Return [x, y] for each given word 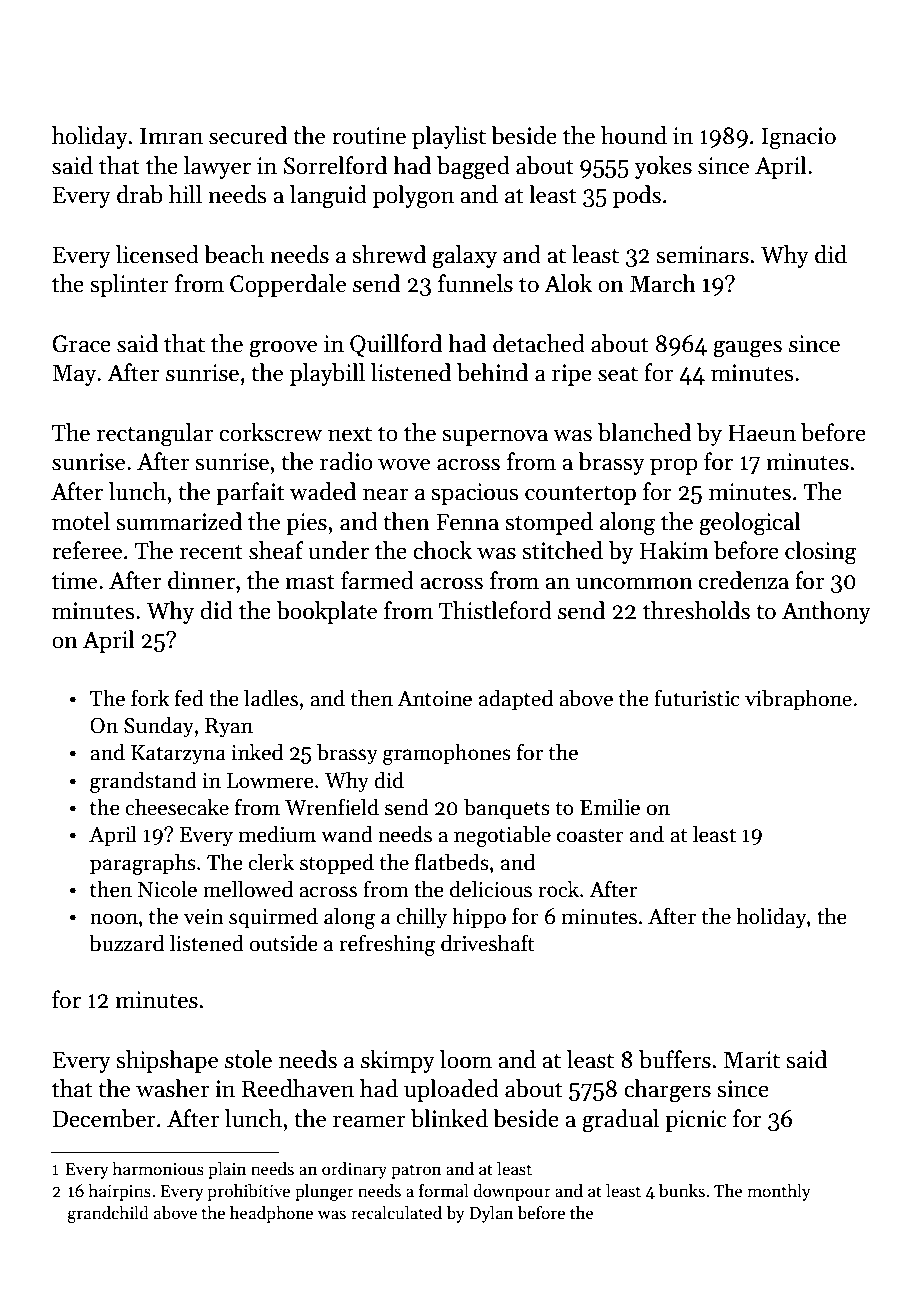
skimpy [398, 1061]
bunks [682, 1191]
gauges [747, 349]
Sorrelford [335, 165]
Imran [171, 136]
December [104, 1118]
